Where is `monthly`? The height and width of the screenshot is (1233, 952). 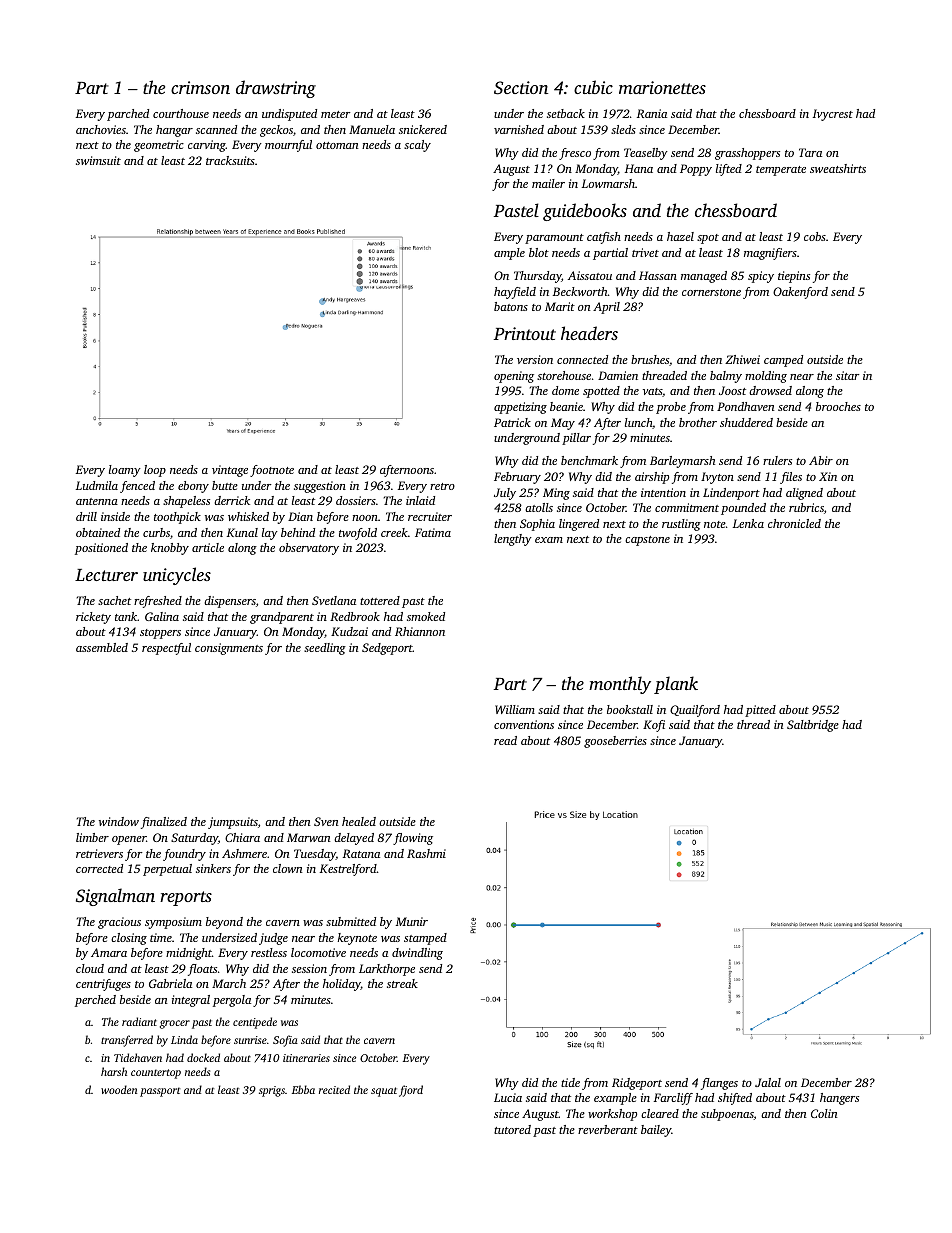
monthly is located at coordinates (620, 685).
